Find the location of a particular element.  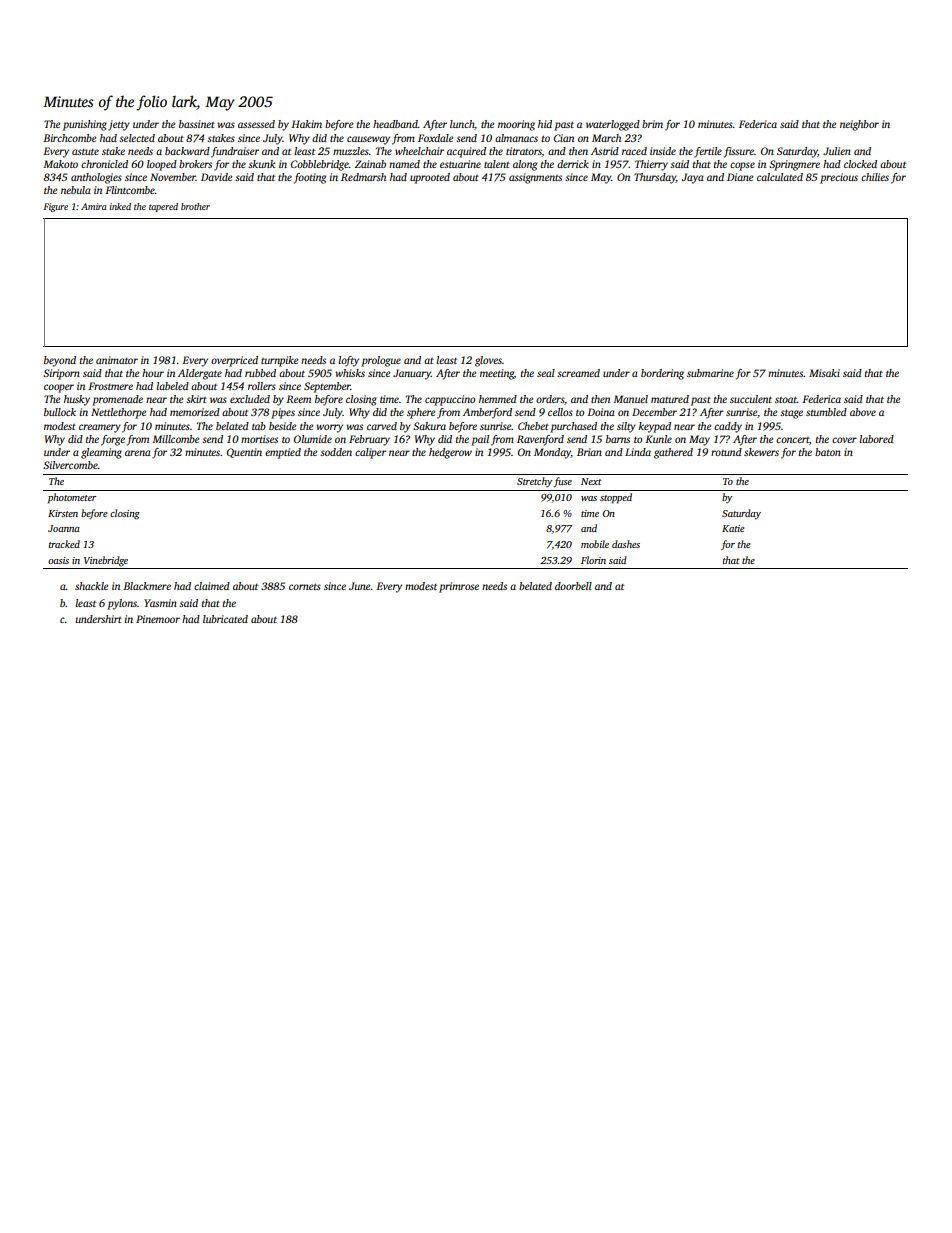

neighbor is located at coordinates (859, 125).
